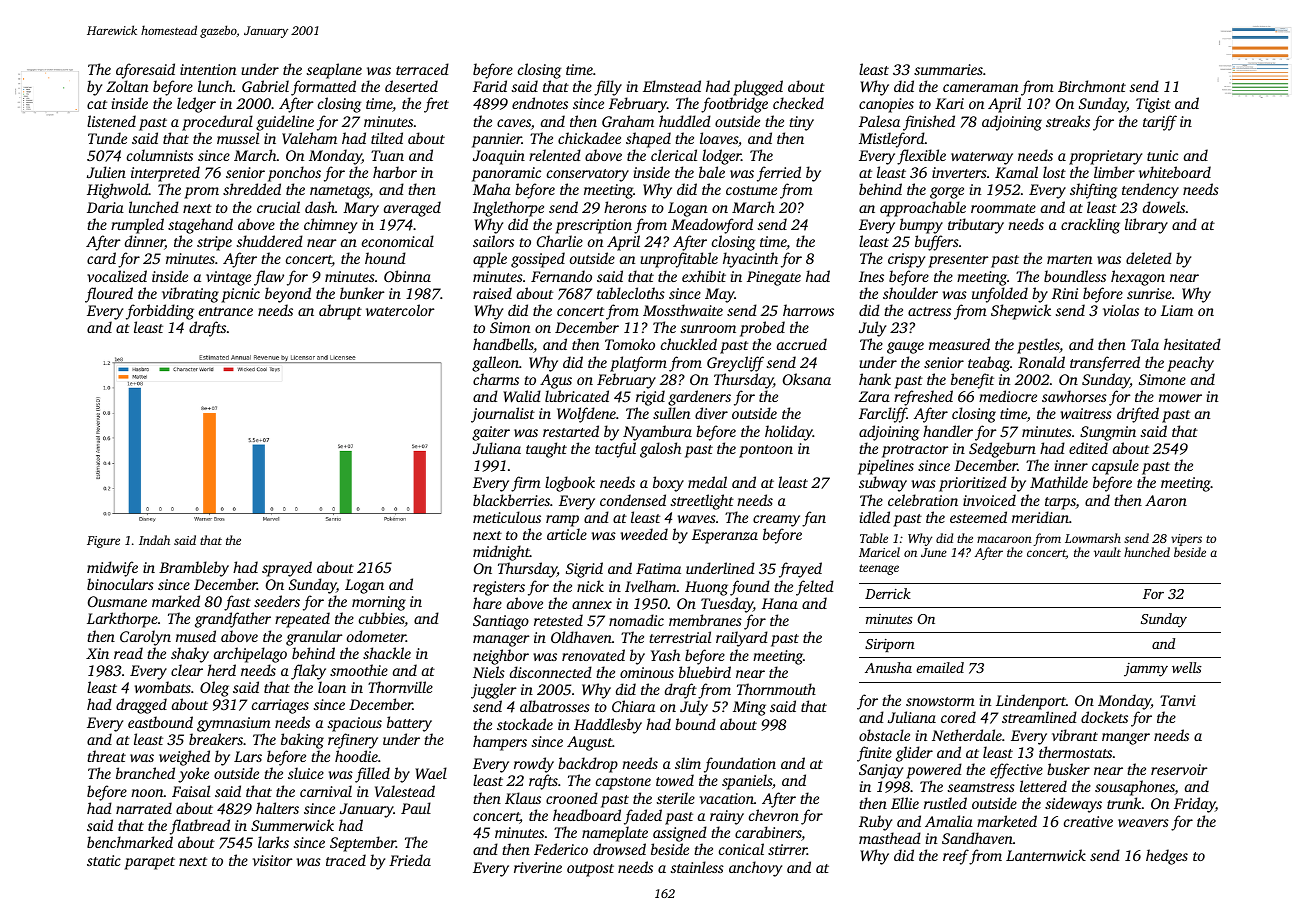 This image has width=1308, height=924. Describe the element at coordinates (1153, 105) in the image. I see `Tigist` at that location.
